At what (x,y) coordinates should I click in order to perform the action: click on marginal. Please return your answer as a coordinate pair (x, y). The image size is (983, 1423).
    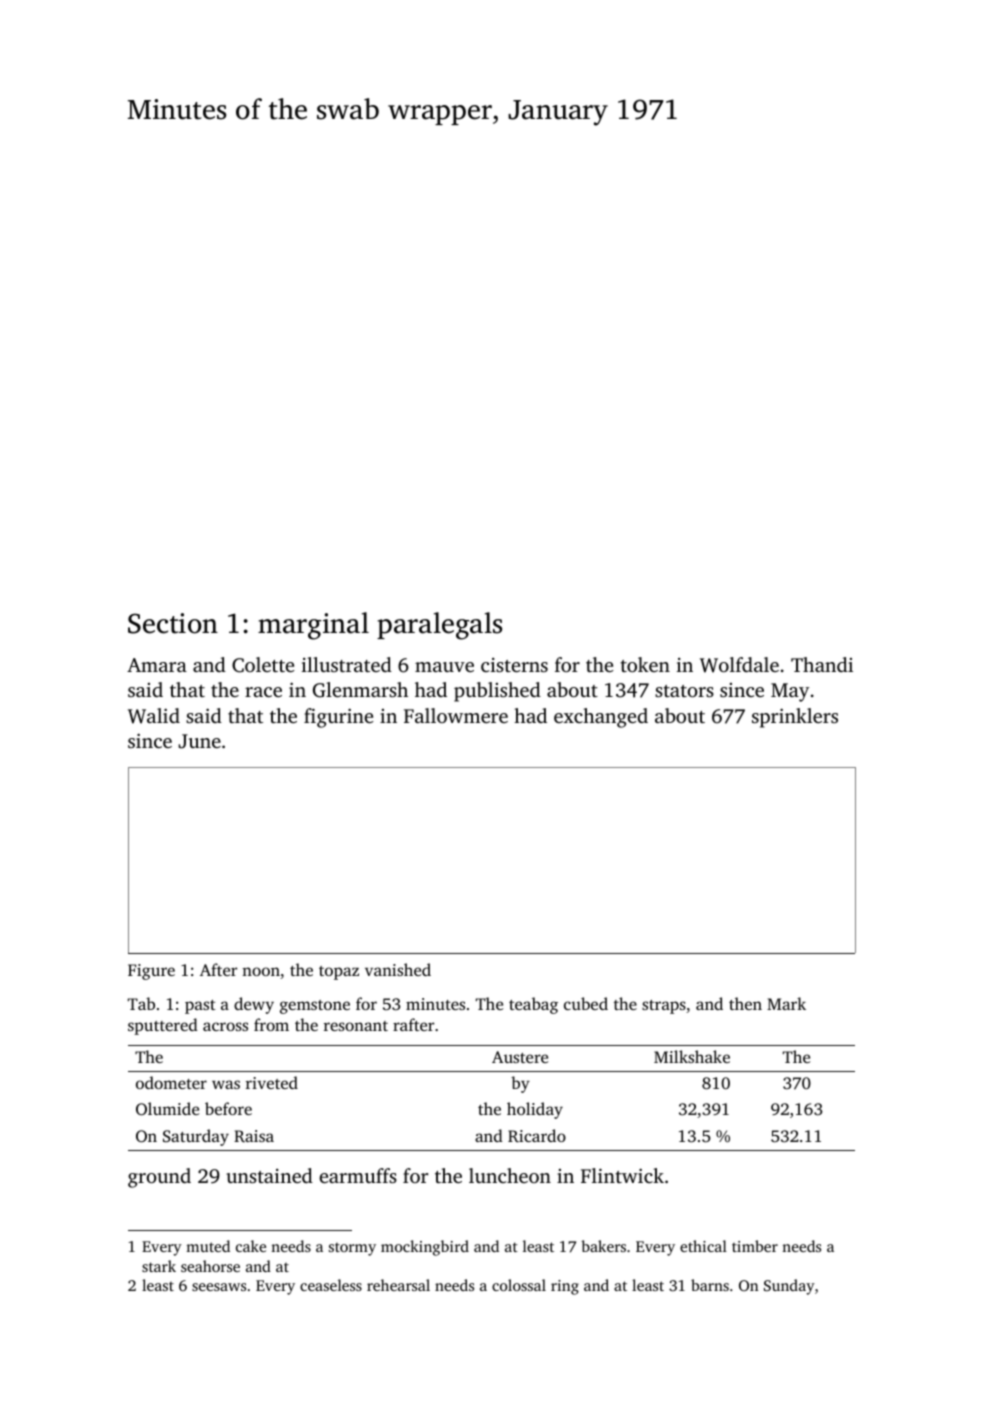
    Looking at the image, I should click on (313, 626).
